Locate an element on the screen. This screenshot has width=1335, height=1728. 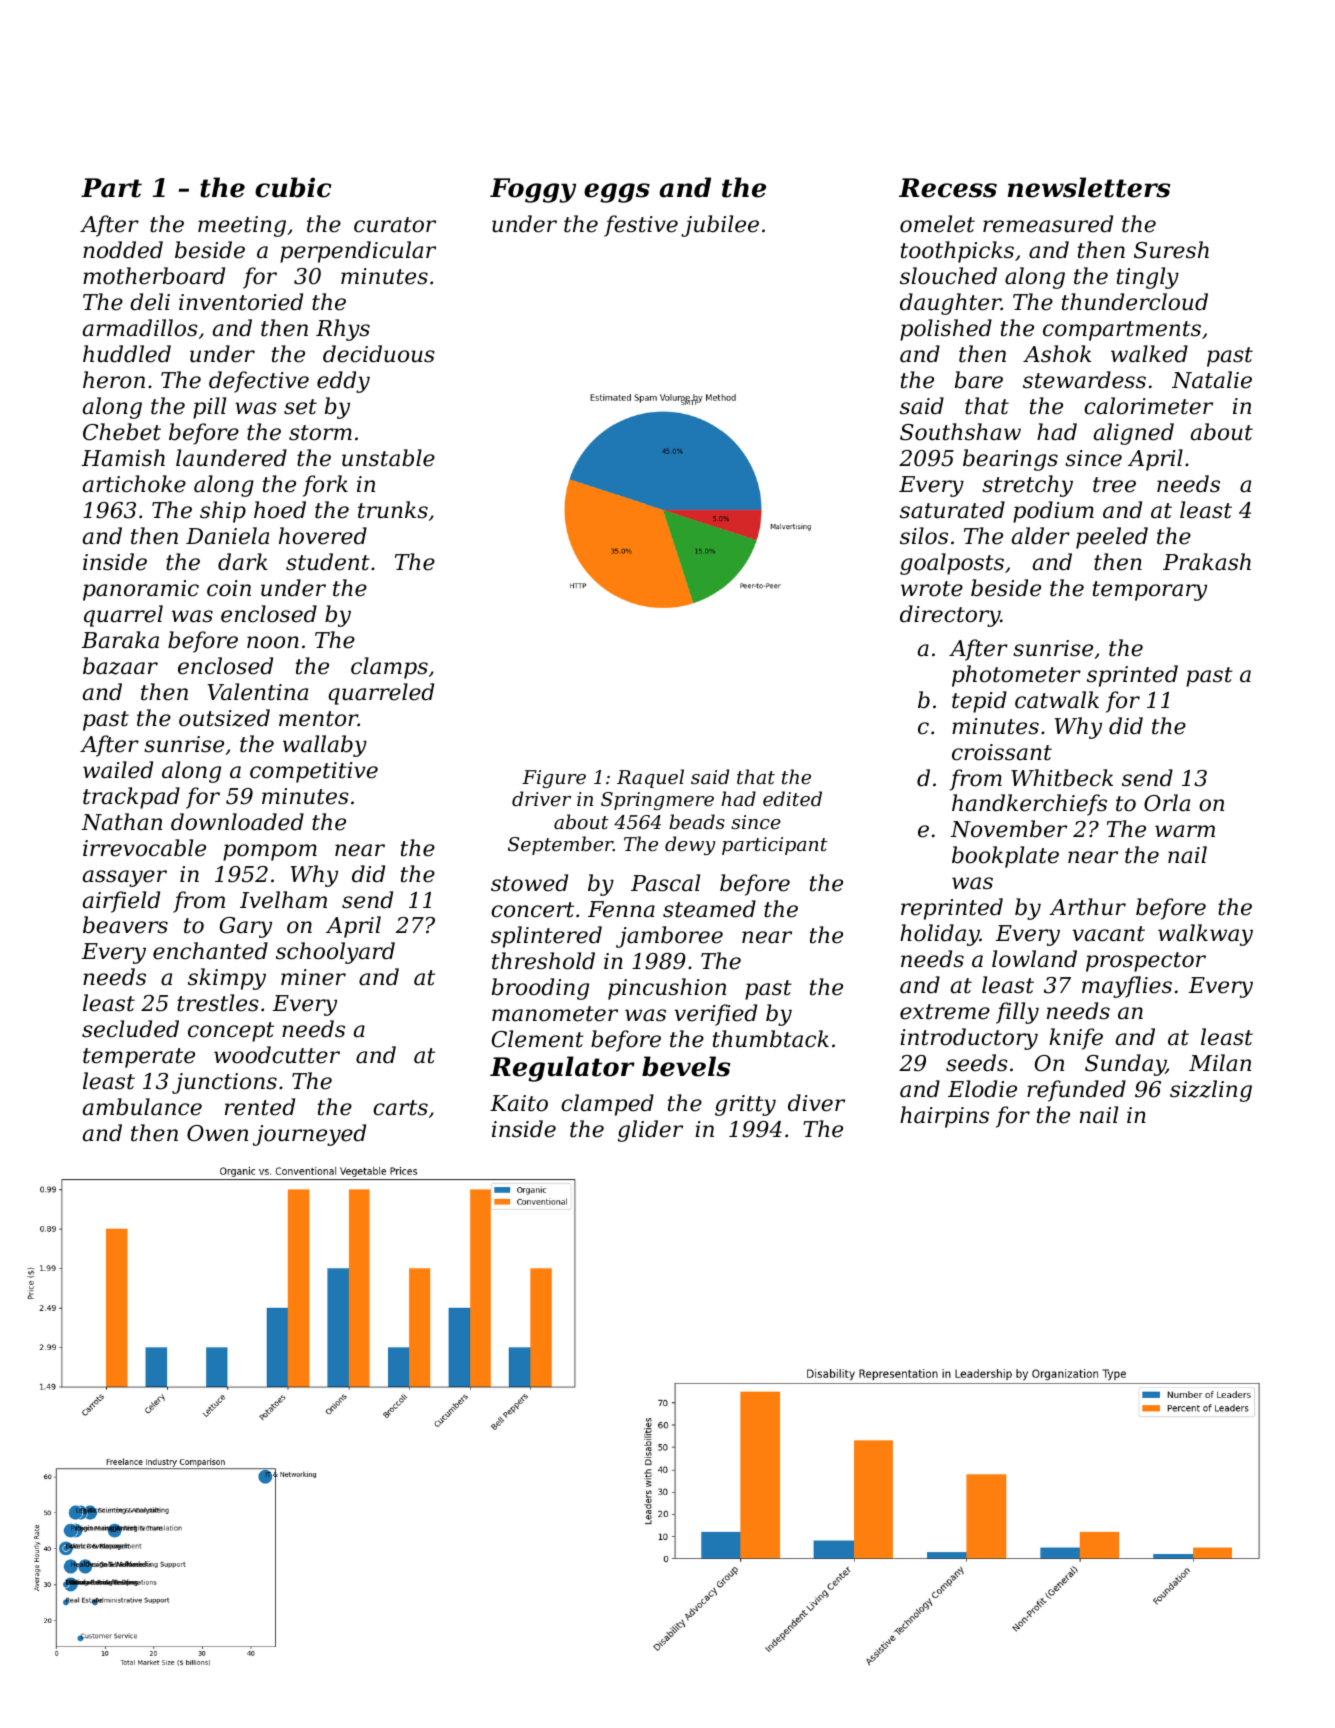
meeting is located at coordinates (242, 226).
